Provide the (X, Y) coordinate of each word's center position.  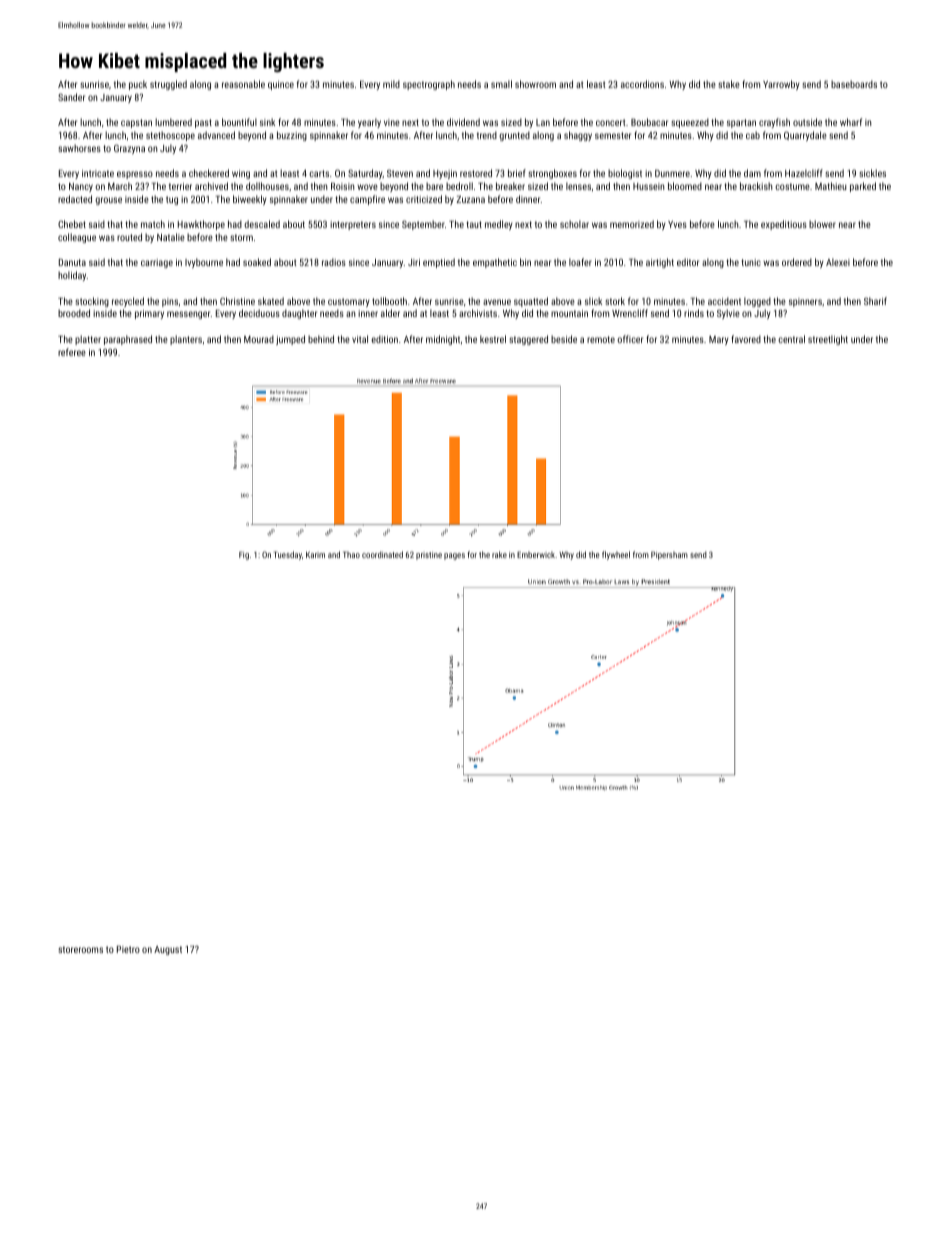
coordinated (382, 554)
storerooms (80, 949)
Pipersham (669, 555)
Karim (315, 555)
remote (601, 339)
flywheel (616, 555)
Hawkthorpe (201, 225)
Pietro (128, 949)
